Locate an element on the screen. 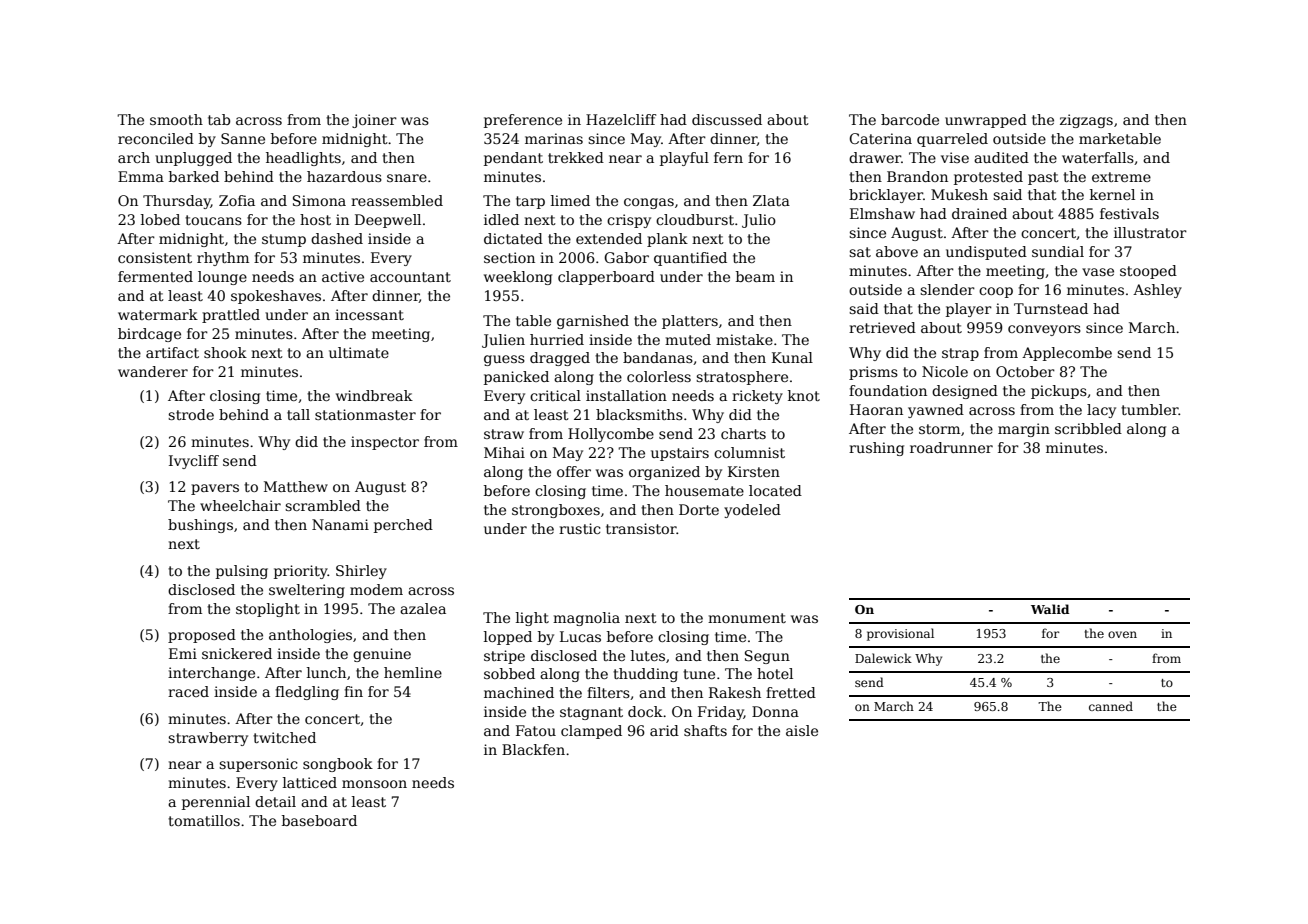  Zlata is located at coordinates (771, 200).
